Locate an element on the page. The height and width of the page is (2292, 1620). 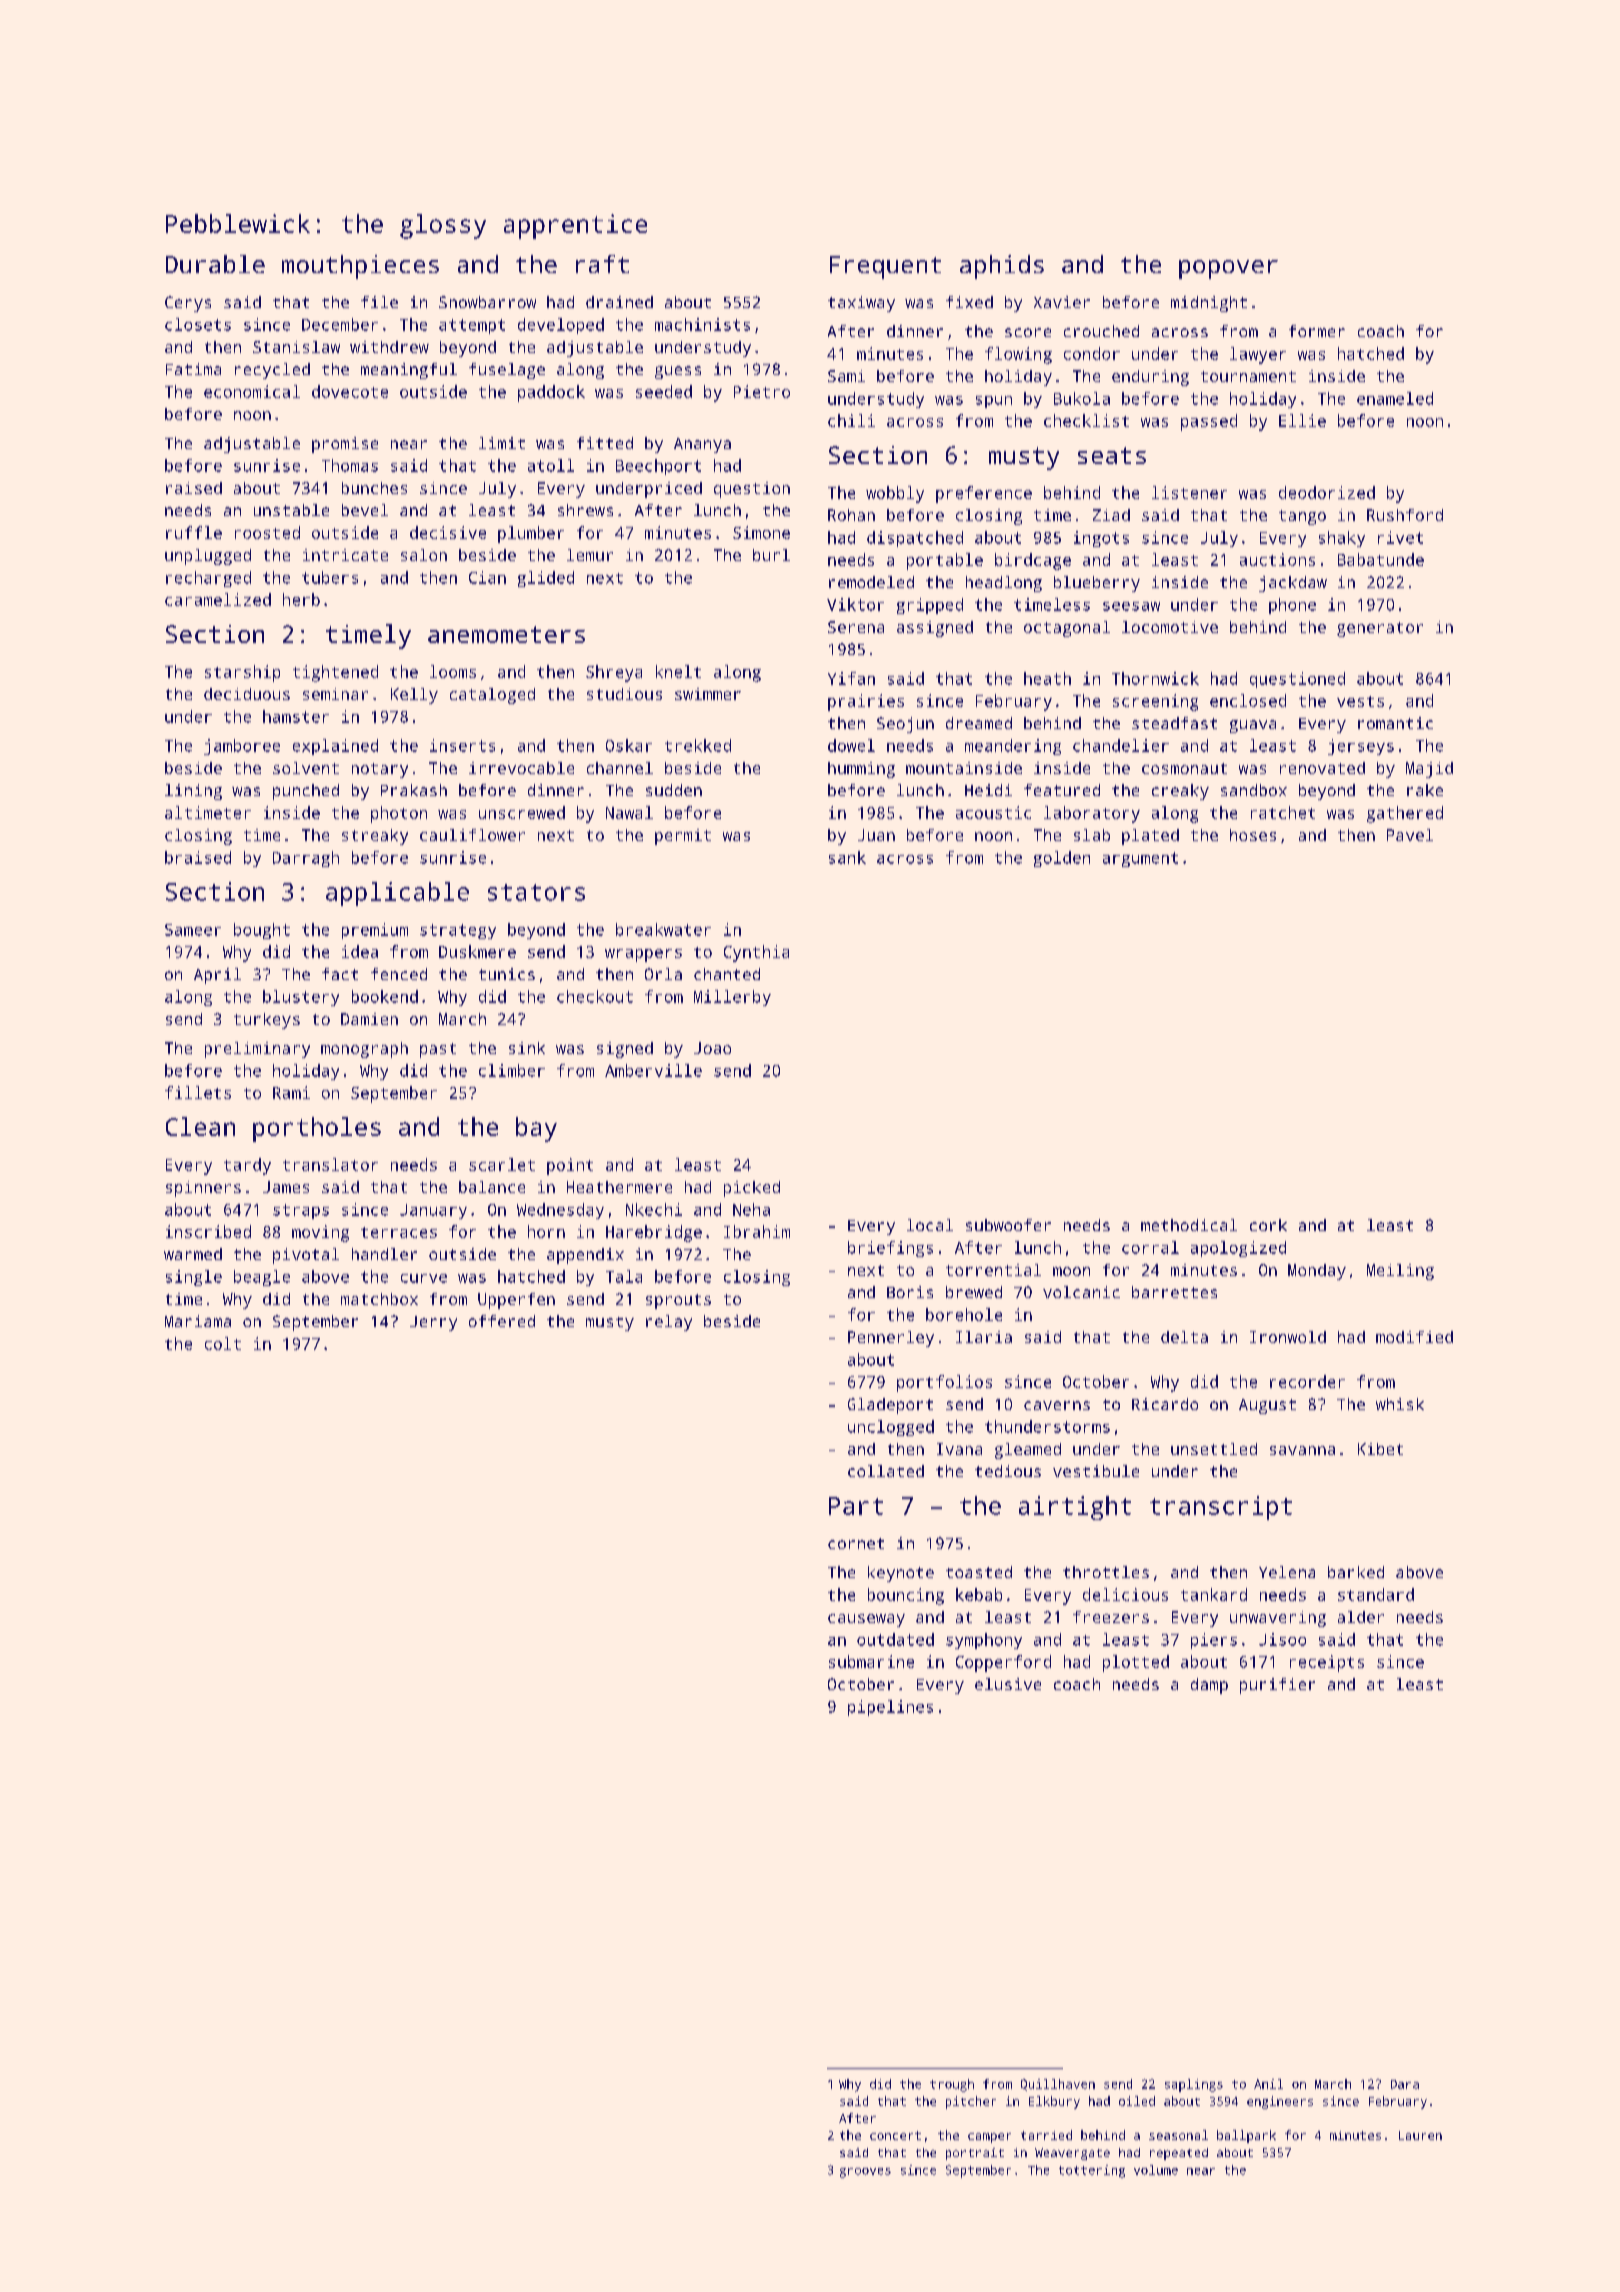
concert is located at coordinates (895, 2135).
